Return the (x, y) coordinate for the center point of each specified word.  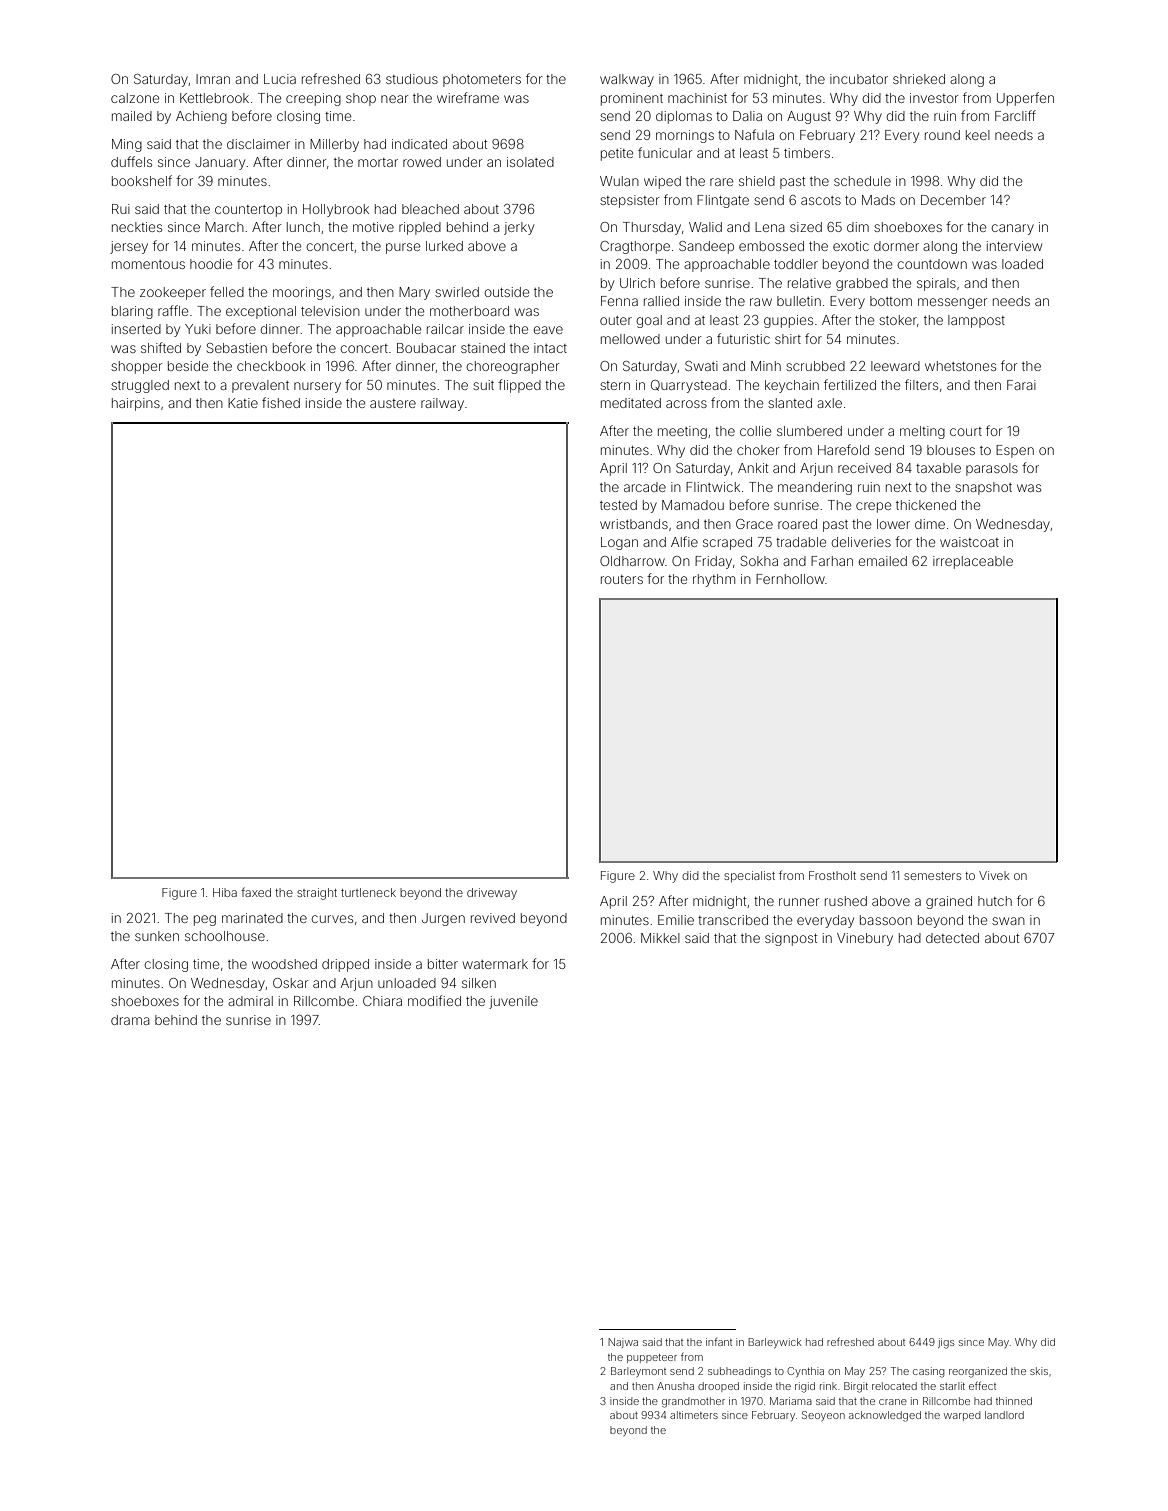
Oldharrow (632, 561)
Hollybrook (336, 210)
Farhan (832, 561)
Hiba (225, 892)
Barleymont (638, 1372)
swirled (457, 292)
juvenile (513, 1002)
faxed (256, 892)
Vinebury (865, 939)
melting (922, 432)
